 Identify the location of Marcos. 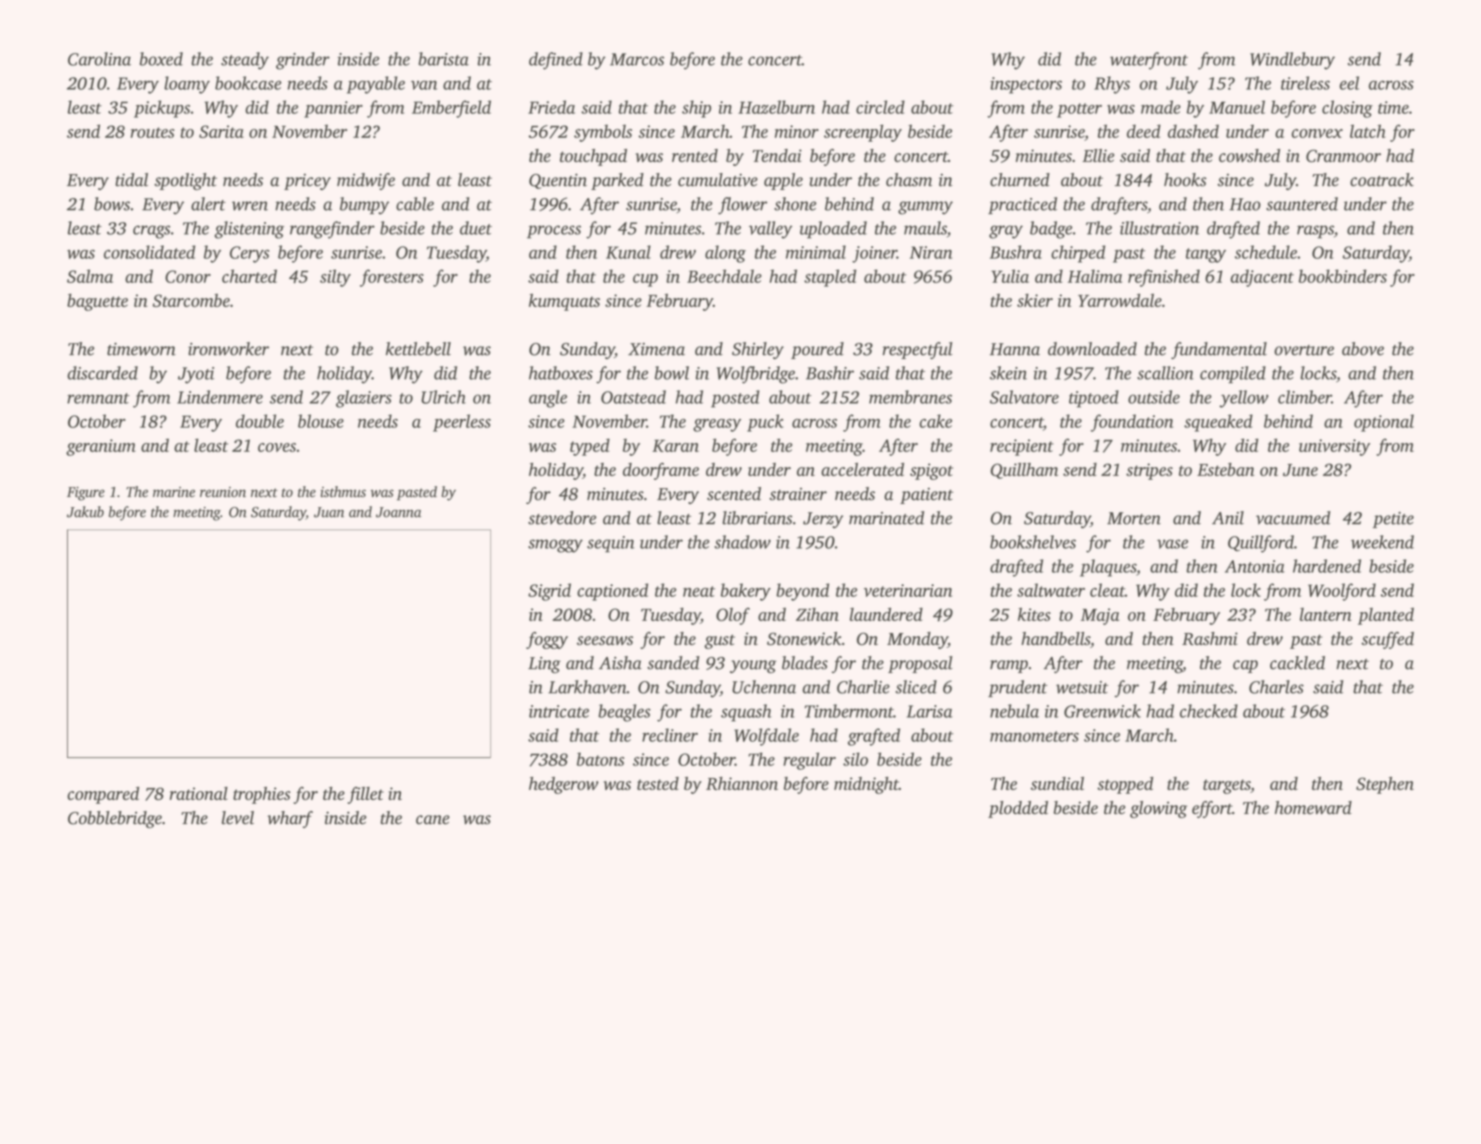
(637, 59).
